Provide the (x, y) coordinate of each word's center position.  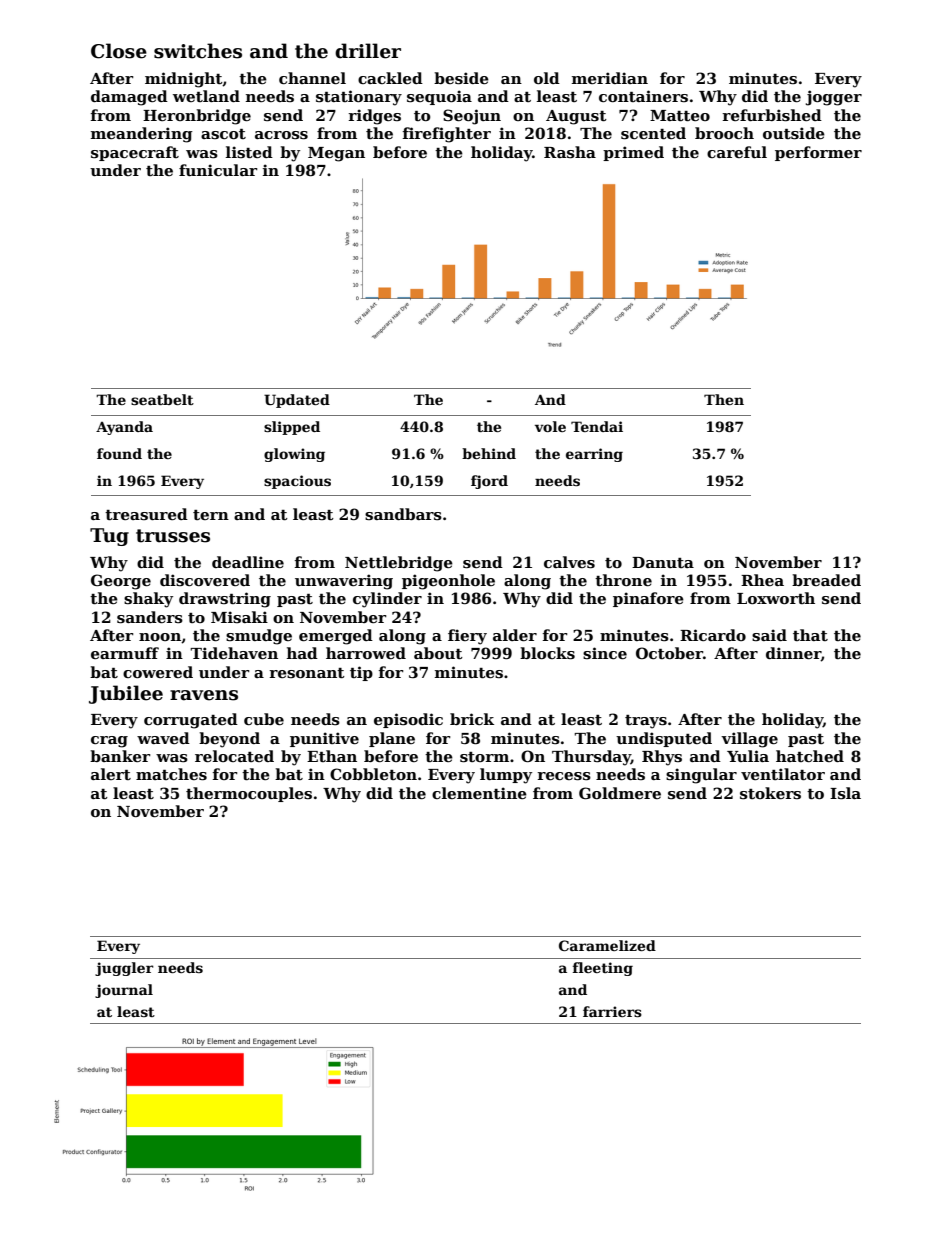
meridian (610, 78)
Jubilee (126, 694)
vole (550, 426)
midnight (184, 80)
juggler (124, 969)
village (749, 740)
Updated (297, 401)
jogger (834, 98)
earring (594, 455)
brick (472, 719)
